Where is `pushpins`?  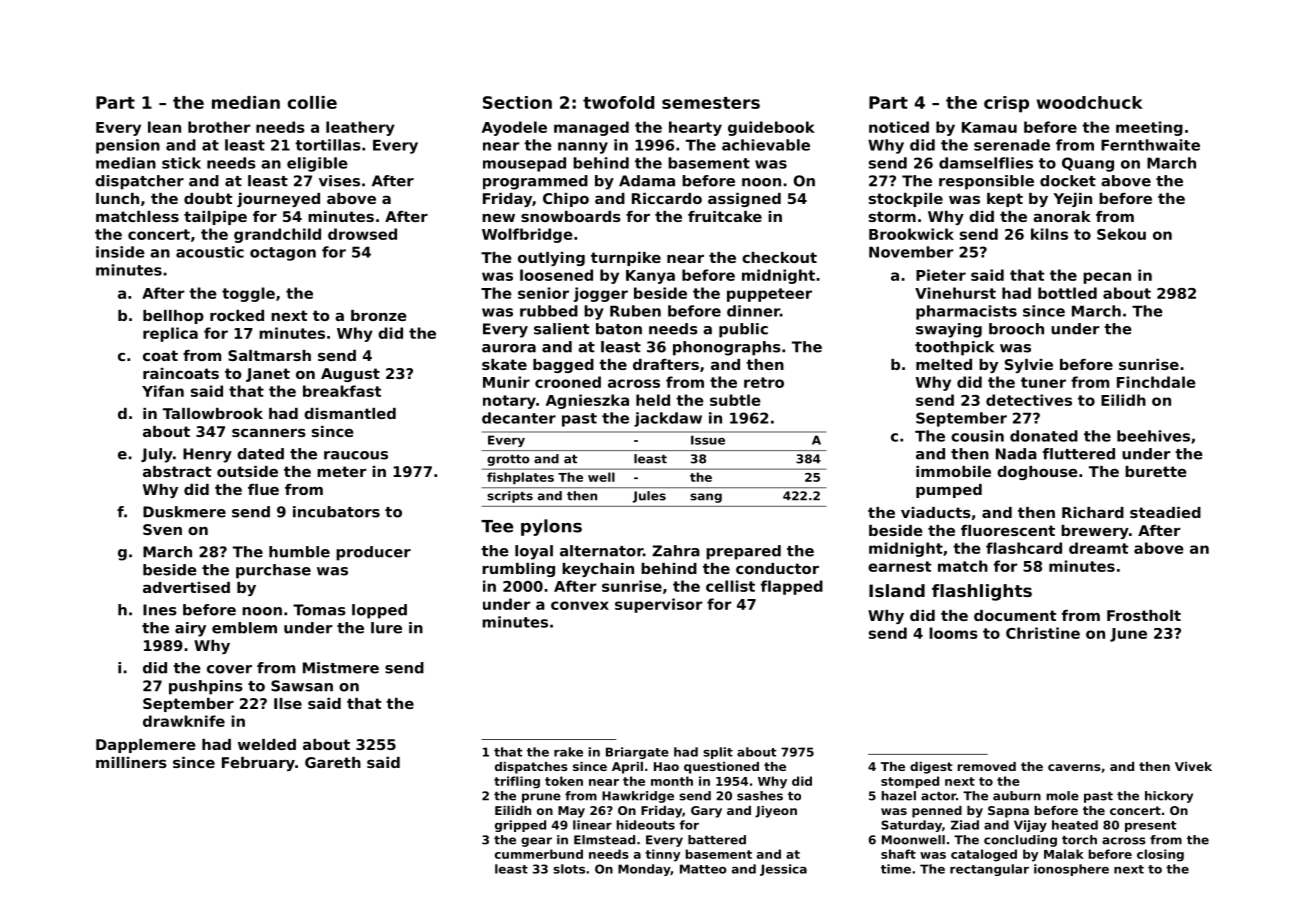
pushpins is located at coordinates (206, 687).
